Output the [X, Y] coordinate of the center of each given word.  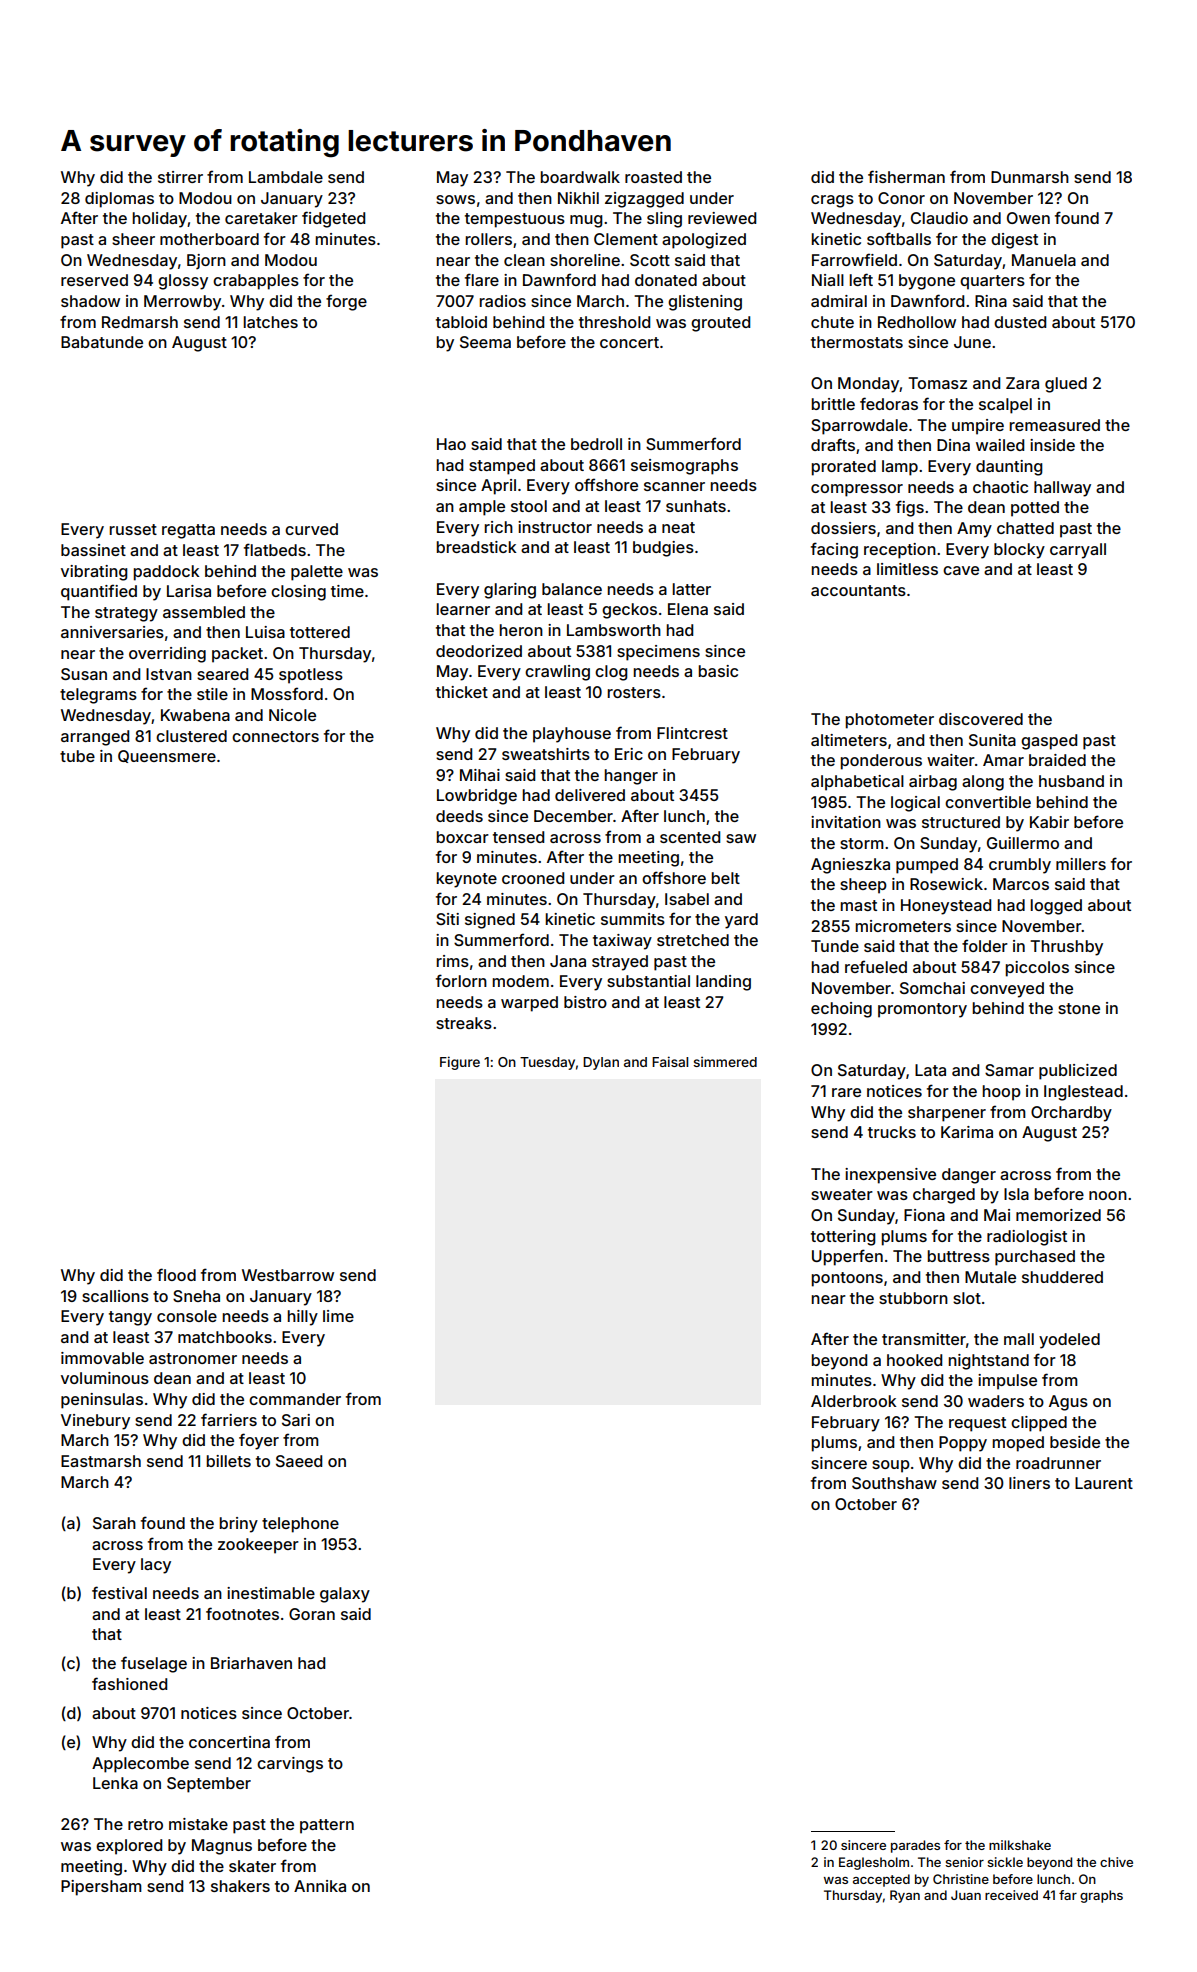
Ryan [905, 1896]
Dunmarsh [1030, 177]
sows [455, 199]
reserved [94, 280]
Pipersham [101, 1888]
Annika [320, 1886]
